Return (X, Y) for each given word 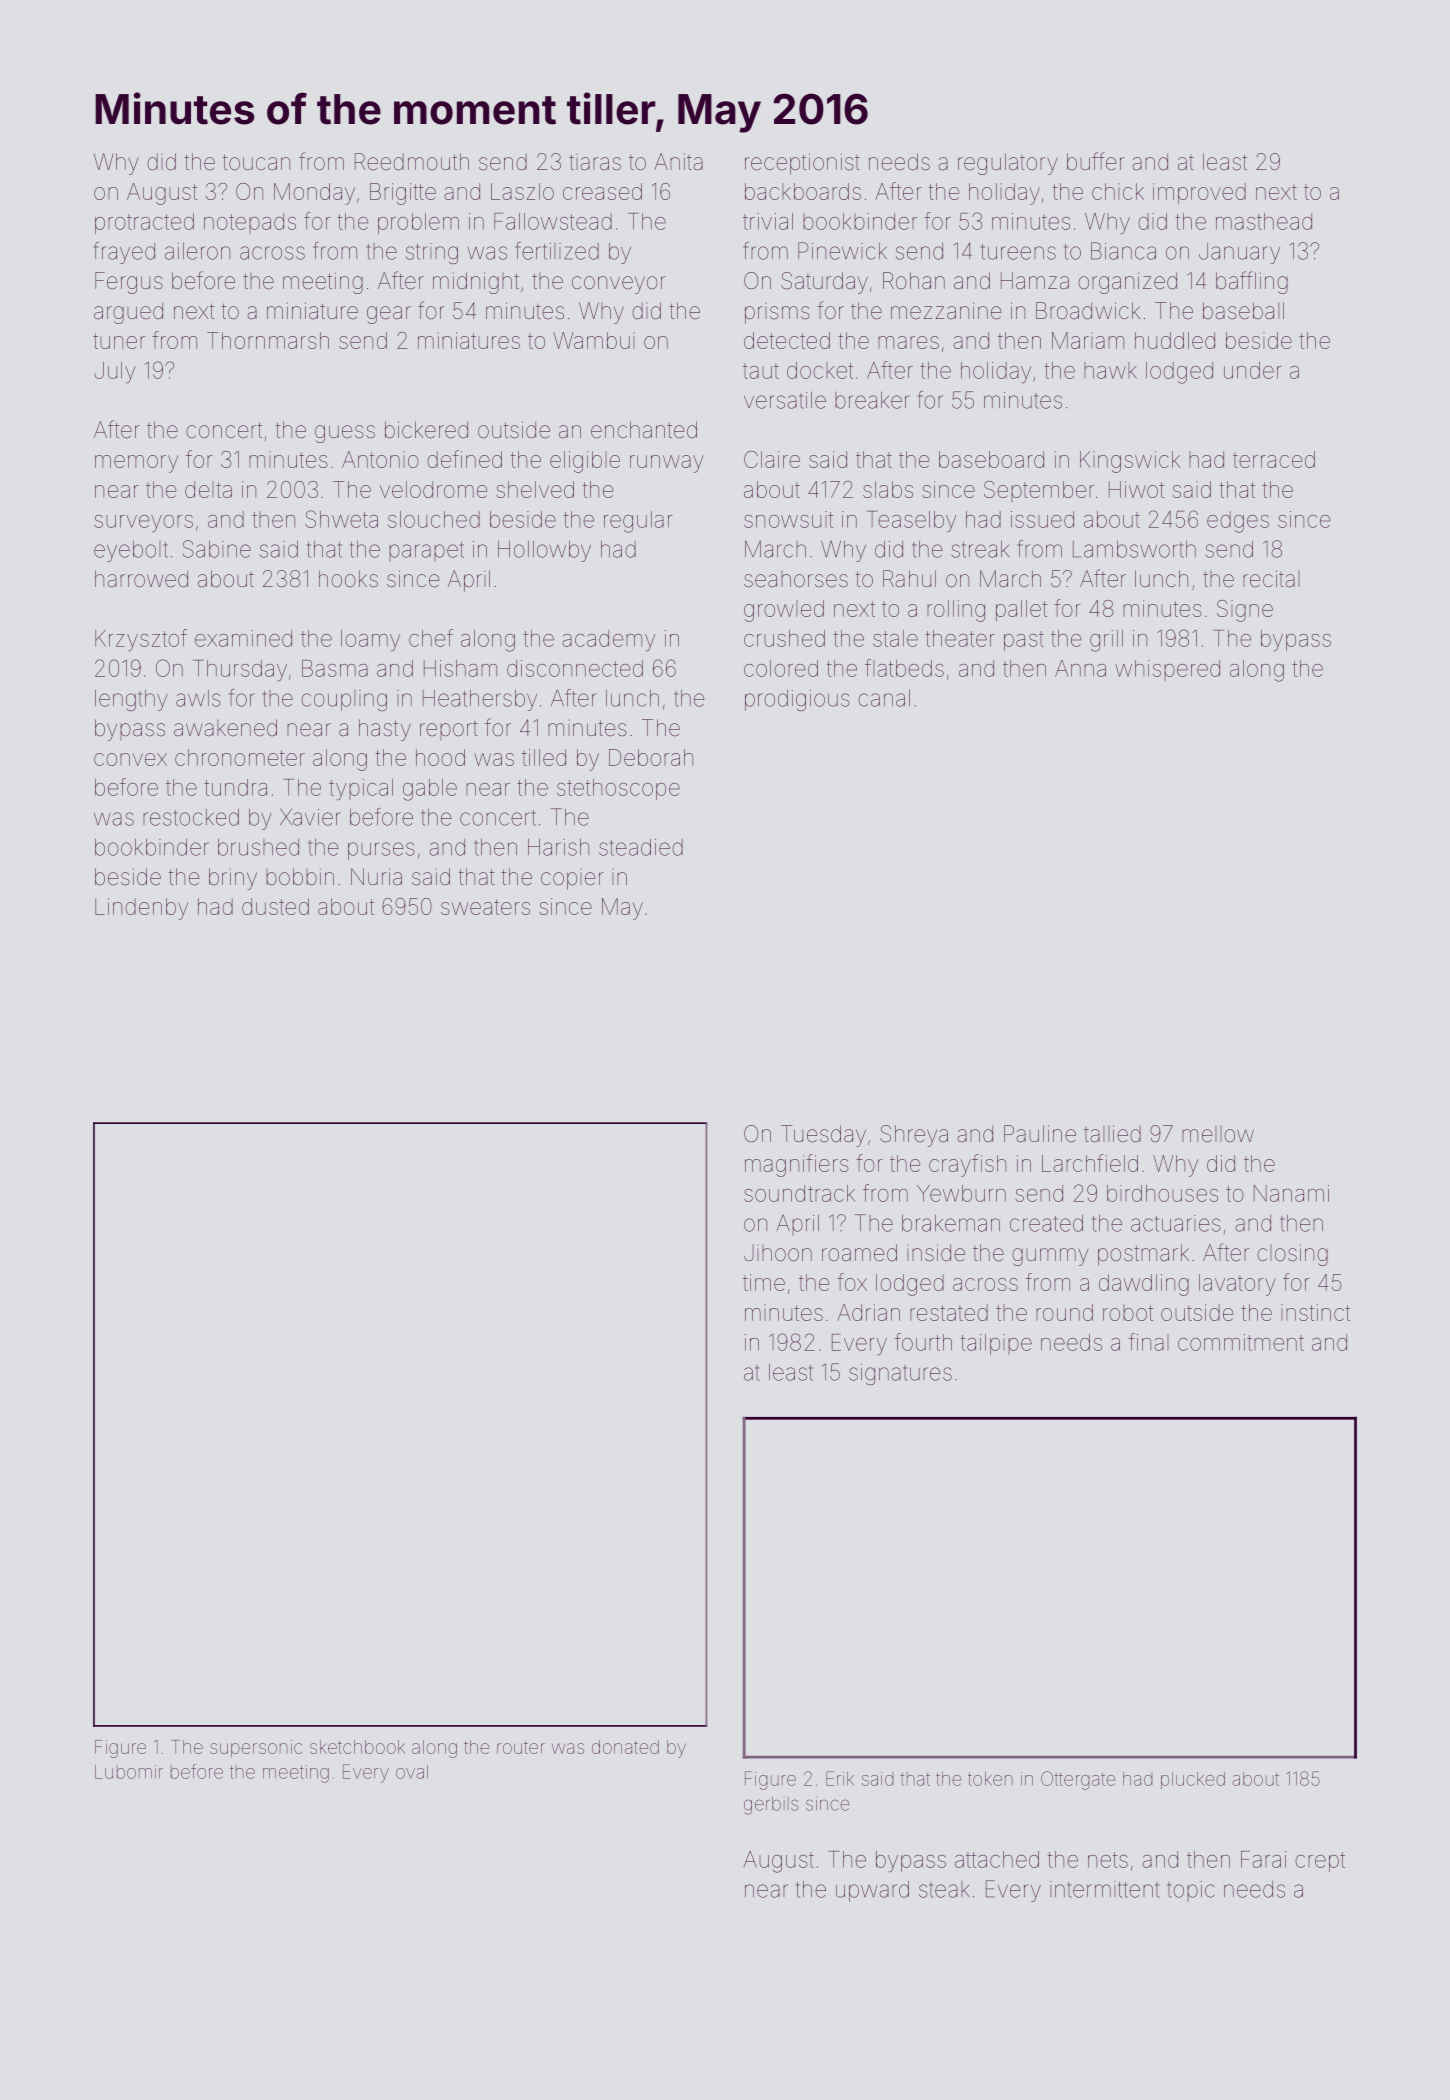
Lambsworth (1134, 549)
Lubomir (129, 1772)
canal (884, 698)
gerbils (771, 1806)
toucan (256, 162)
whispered (1167, 670)
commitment (1241, 1342)
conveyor (619, 285)
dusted (275, 906)
